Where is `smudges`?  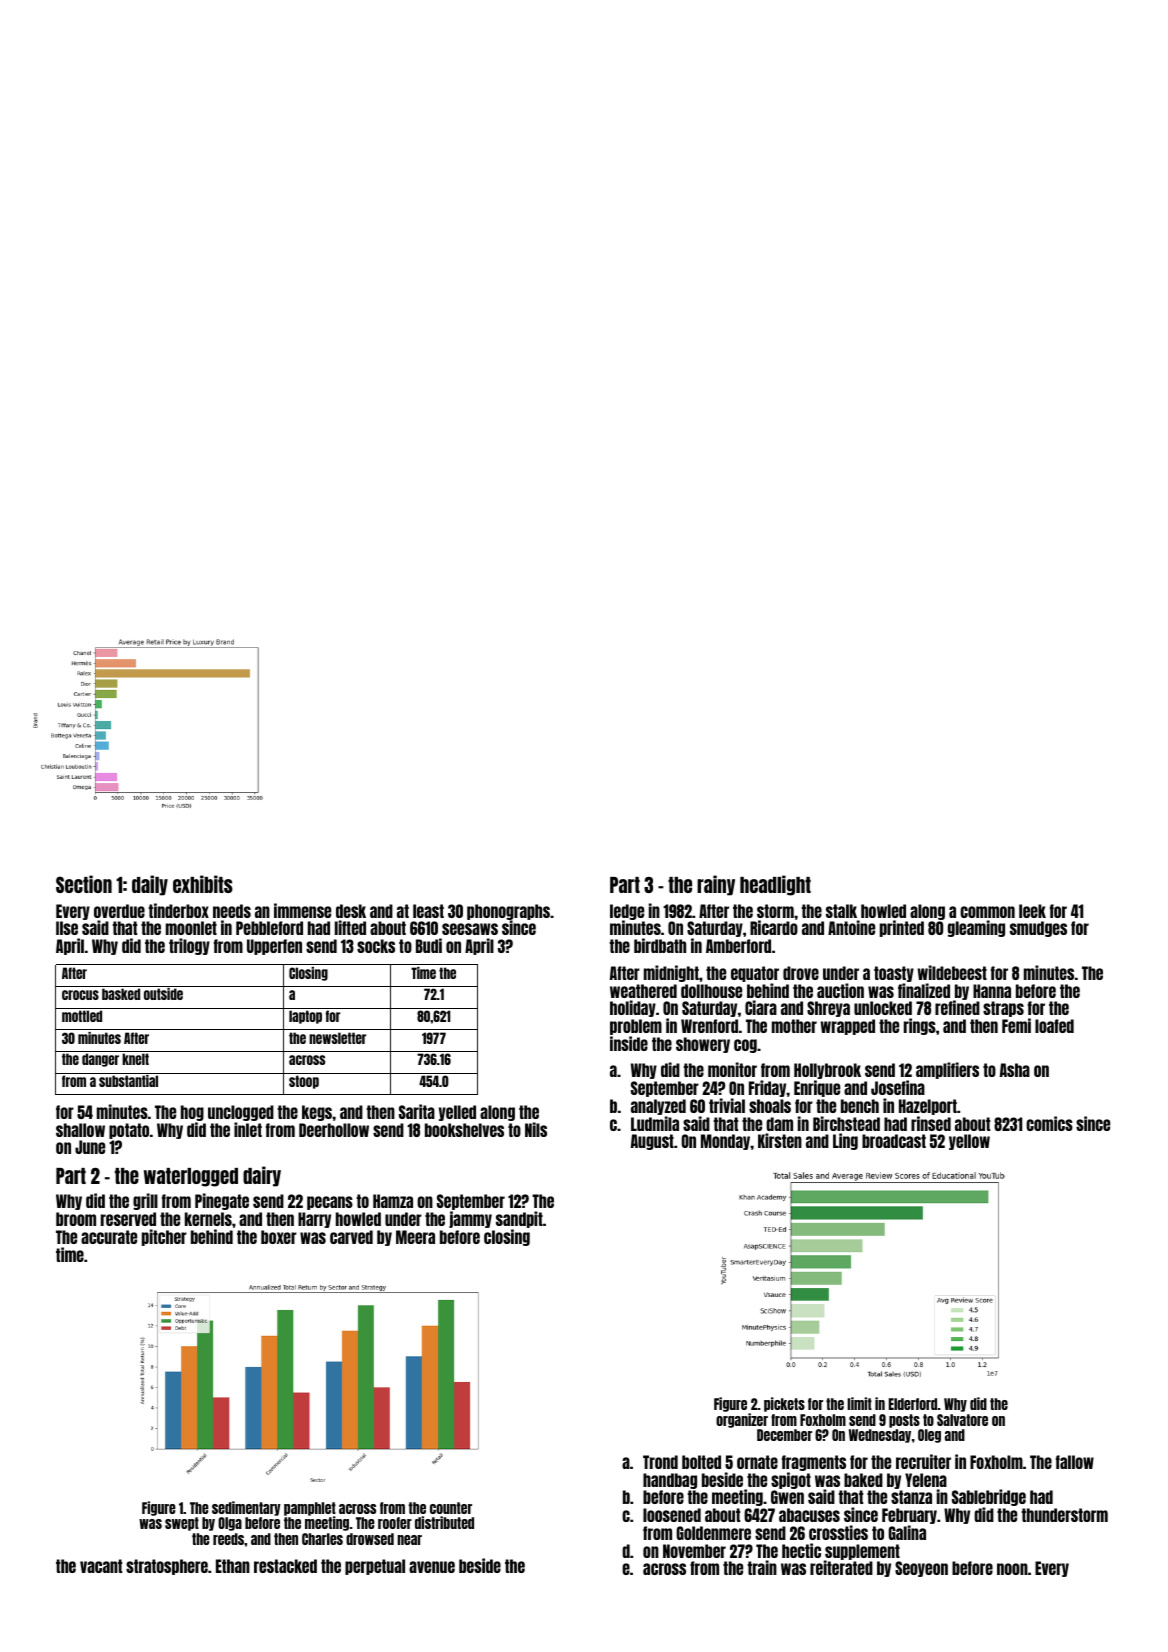 smudges is located at coordinates (1038, 929).
